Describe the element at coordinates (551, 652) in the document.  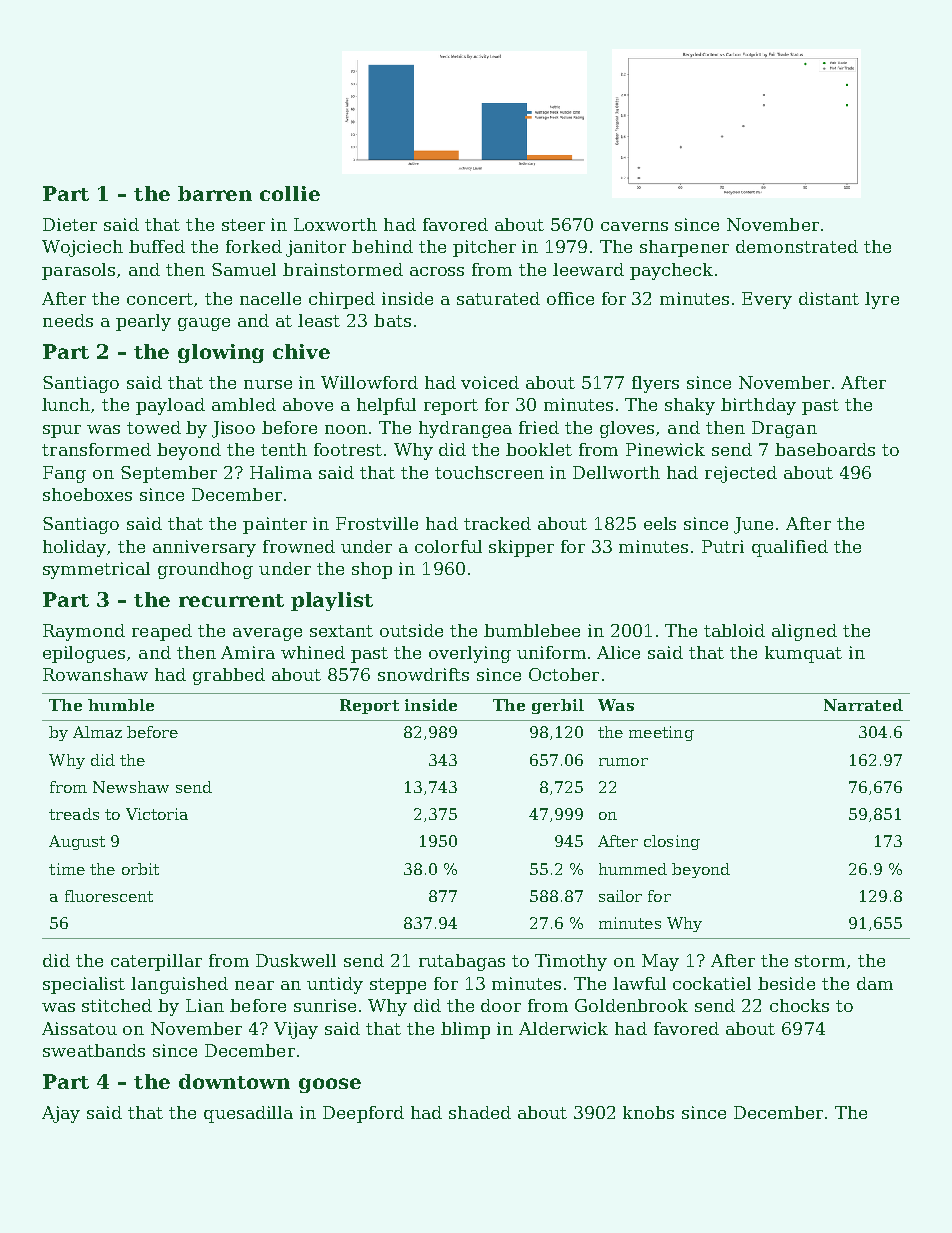
I see `uniform` at that location.
